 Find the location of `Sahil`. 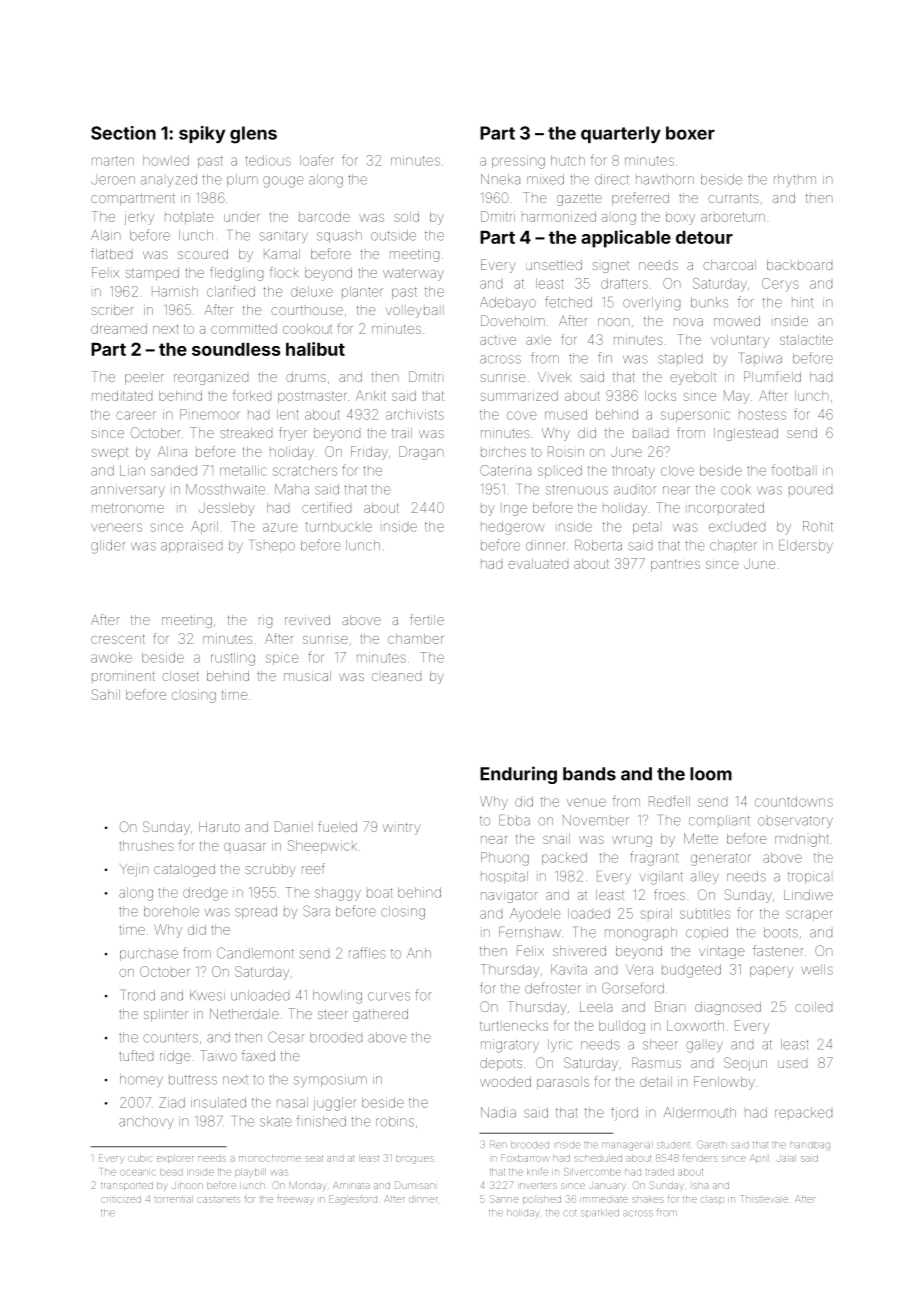

Sahil is located at coordinates (106, 694).
